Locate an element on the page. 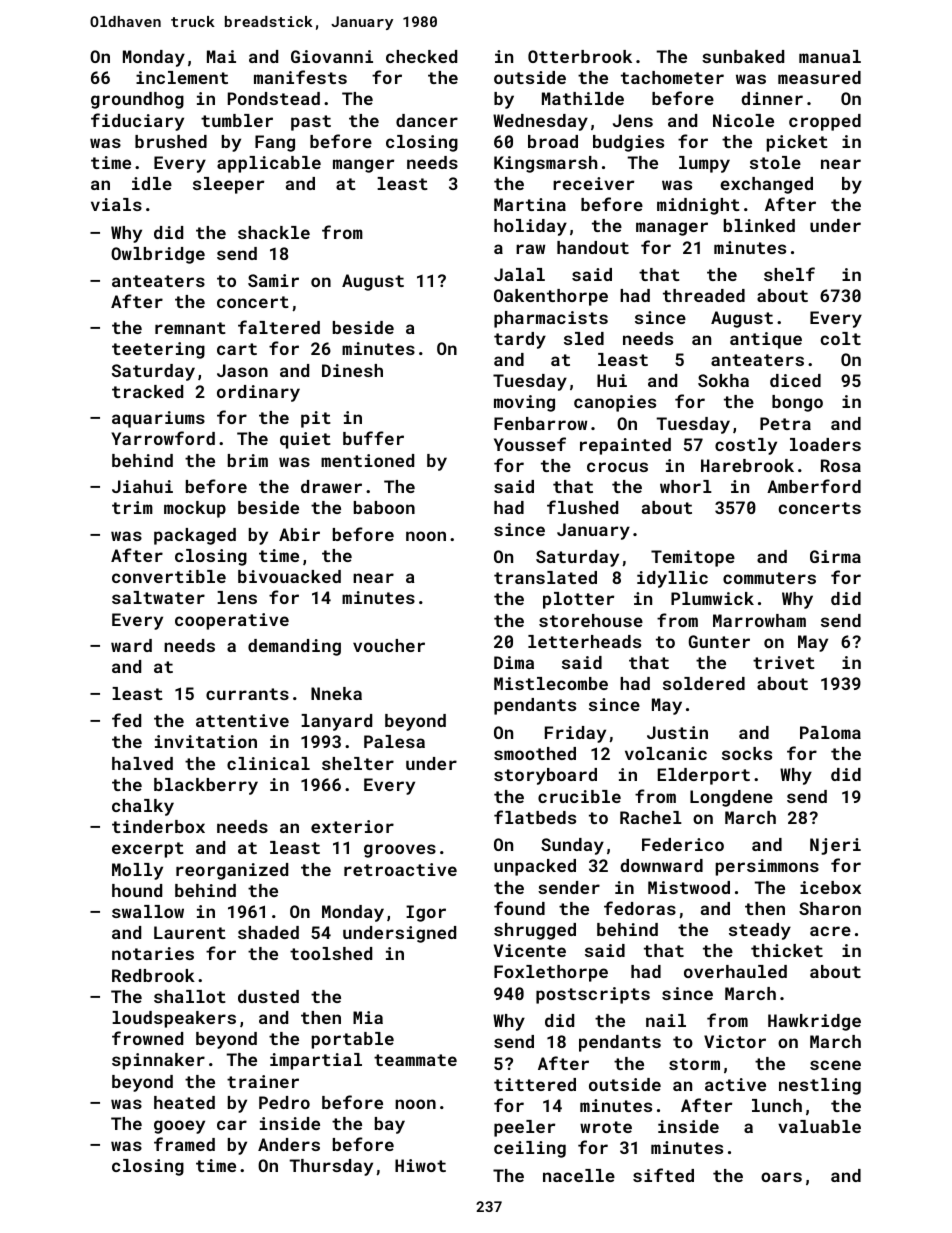  Youssef is located at coordinates (530, 444).
